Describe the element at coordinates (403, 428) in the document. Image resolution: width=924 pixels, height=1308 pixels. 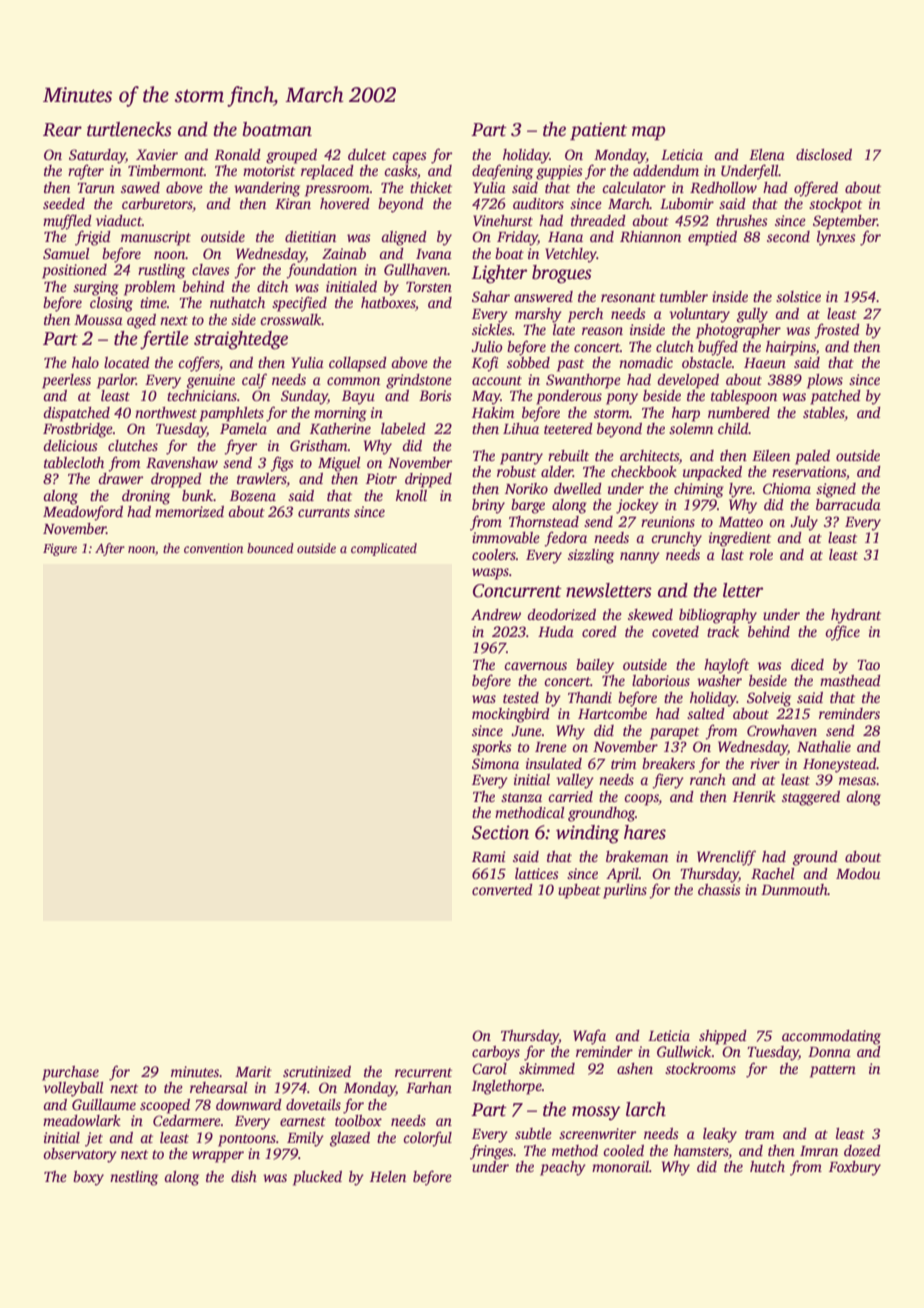
I see `labeled` at that location.
